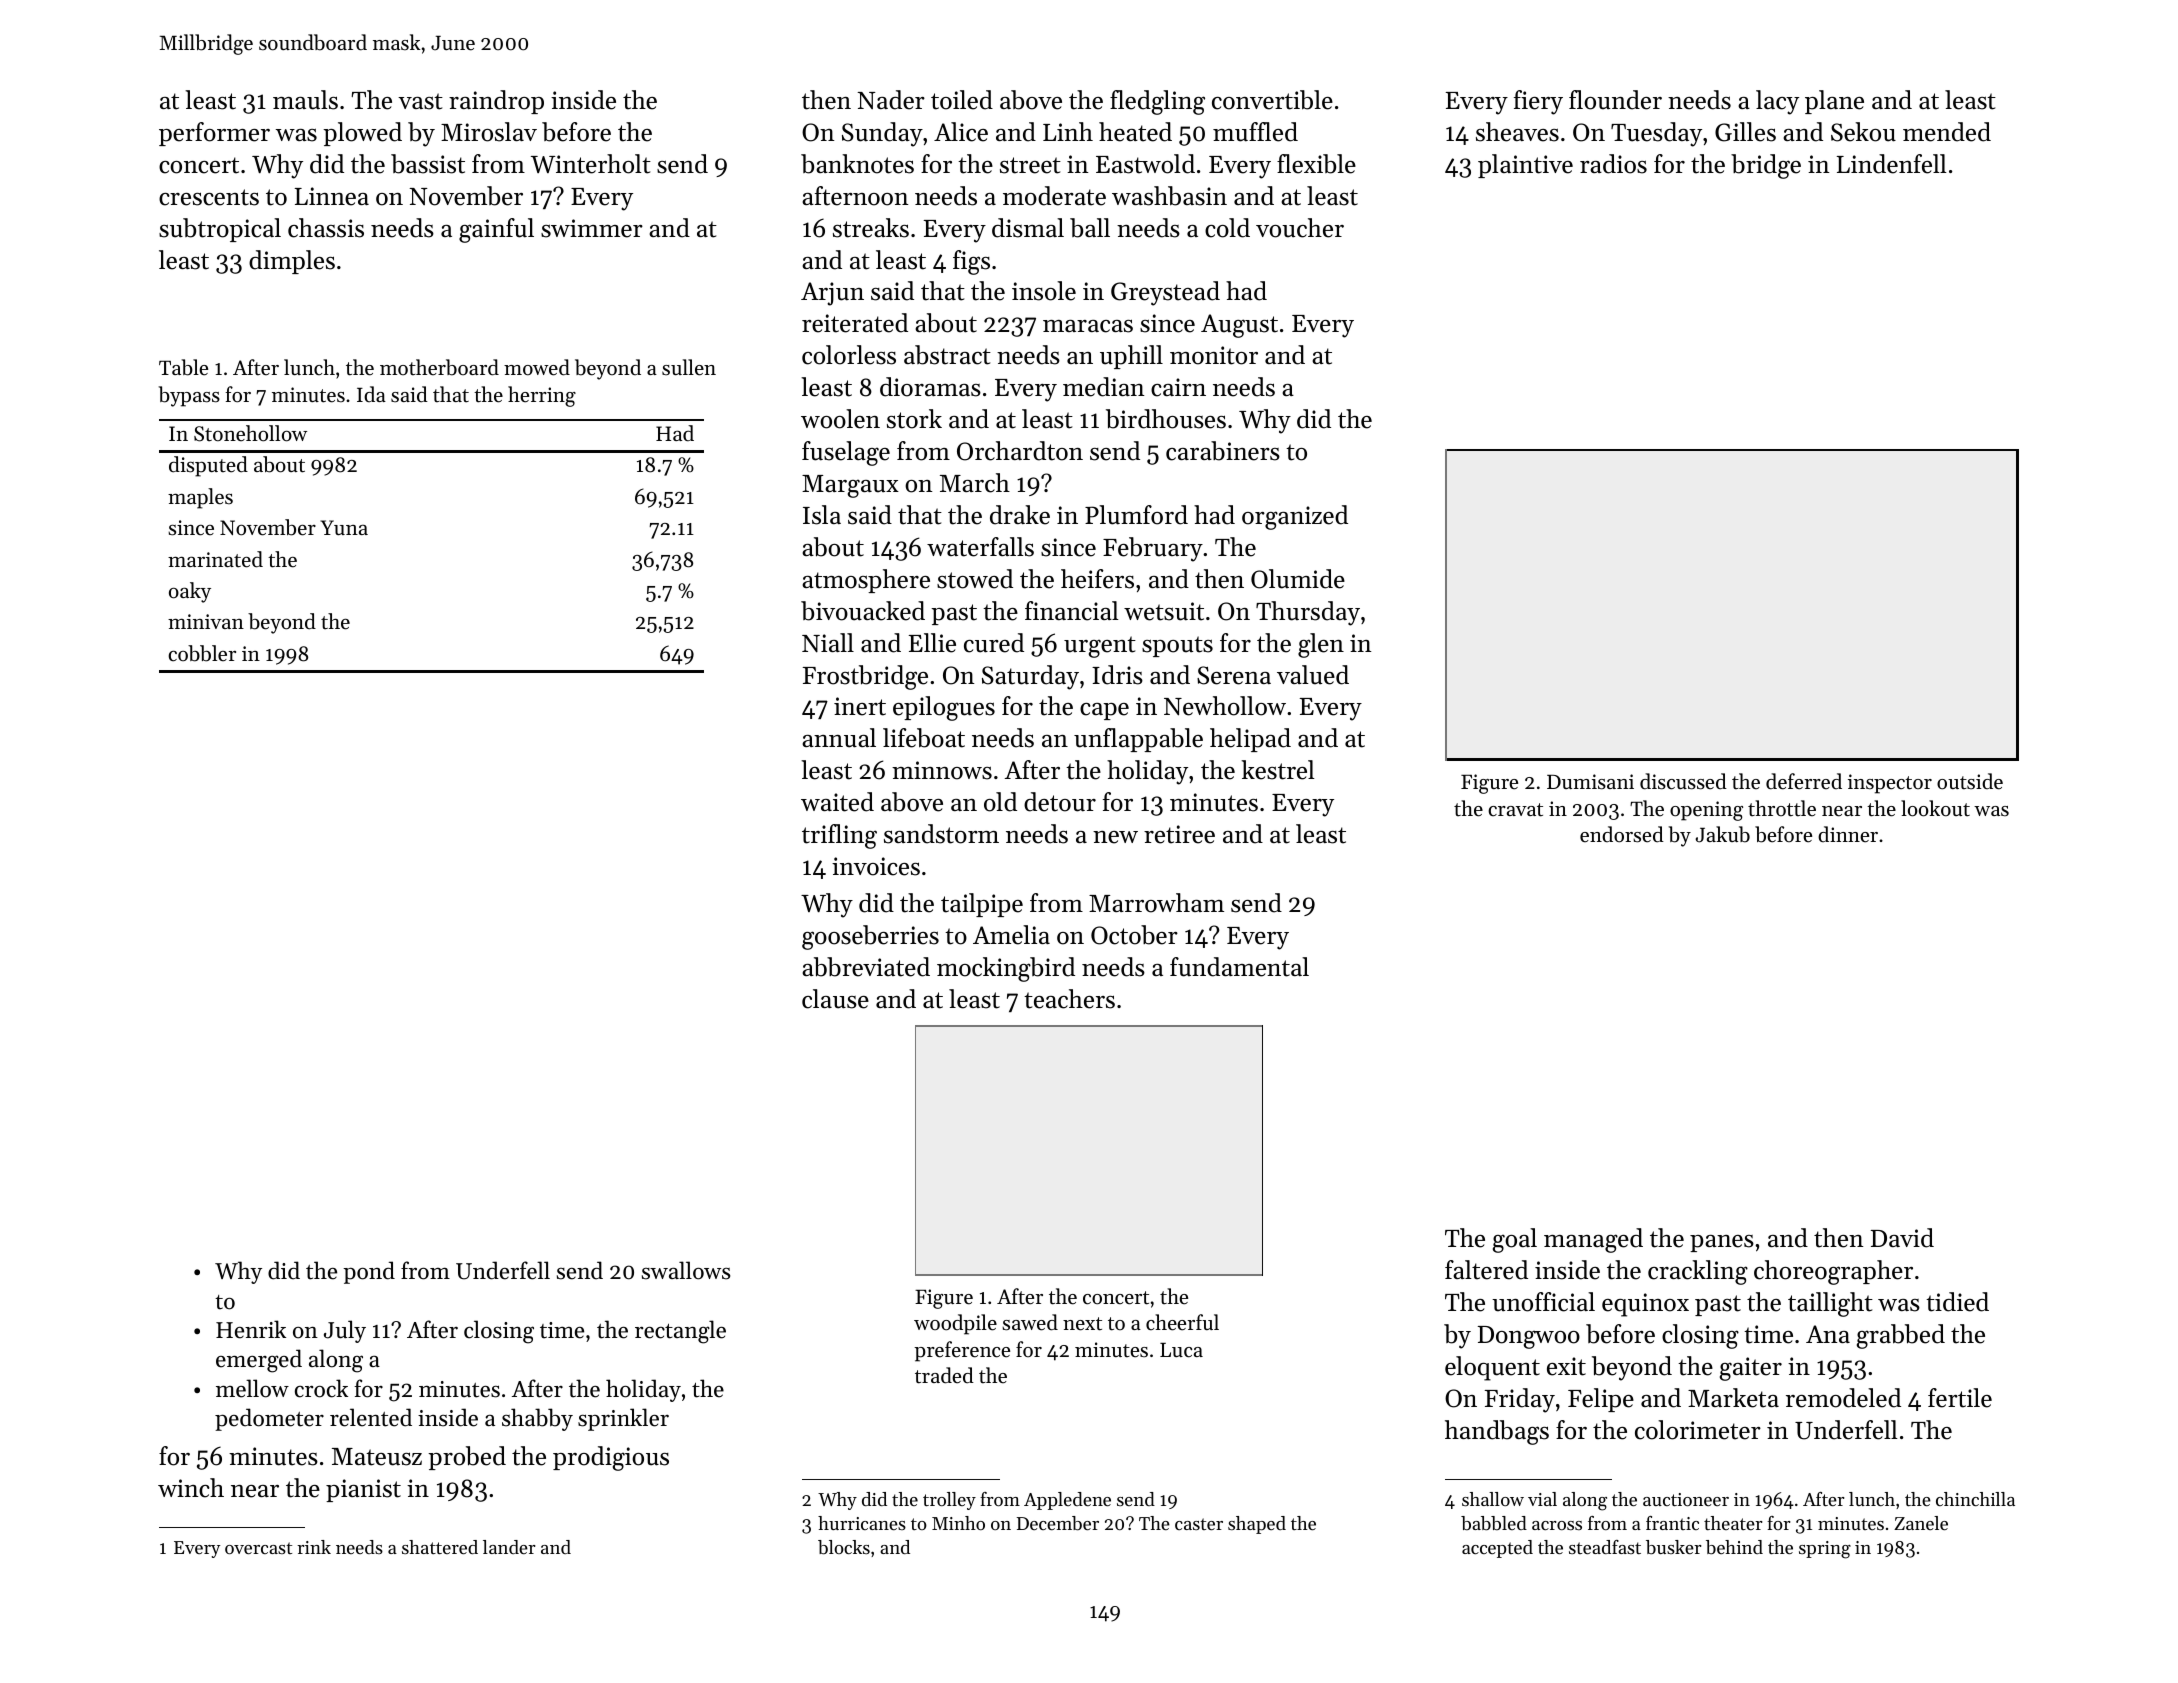 The image size is (2178, 1683). I want to click on clause, so click(835, 999).
